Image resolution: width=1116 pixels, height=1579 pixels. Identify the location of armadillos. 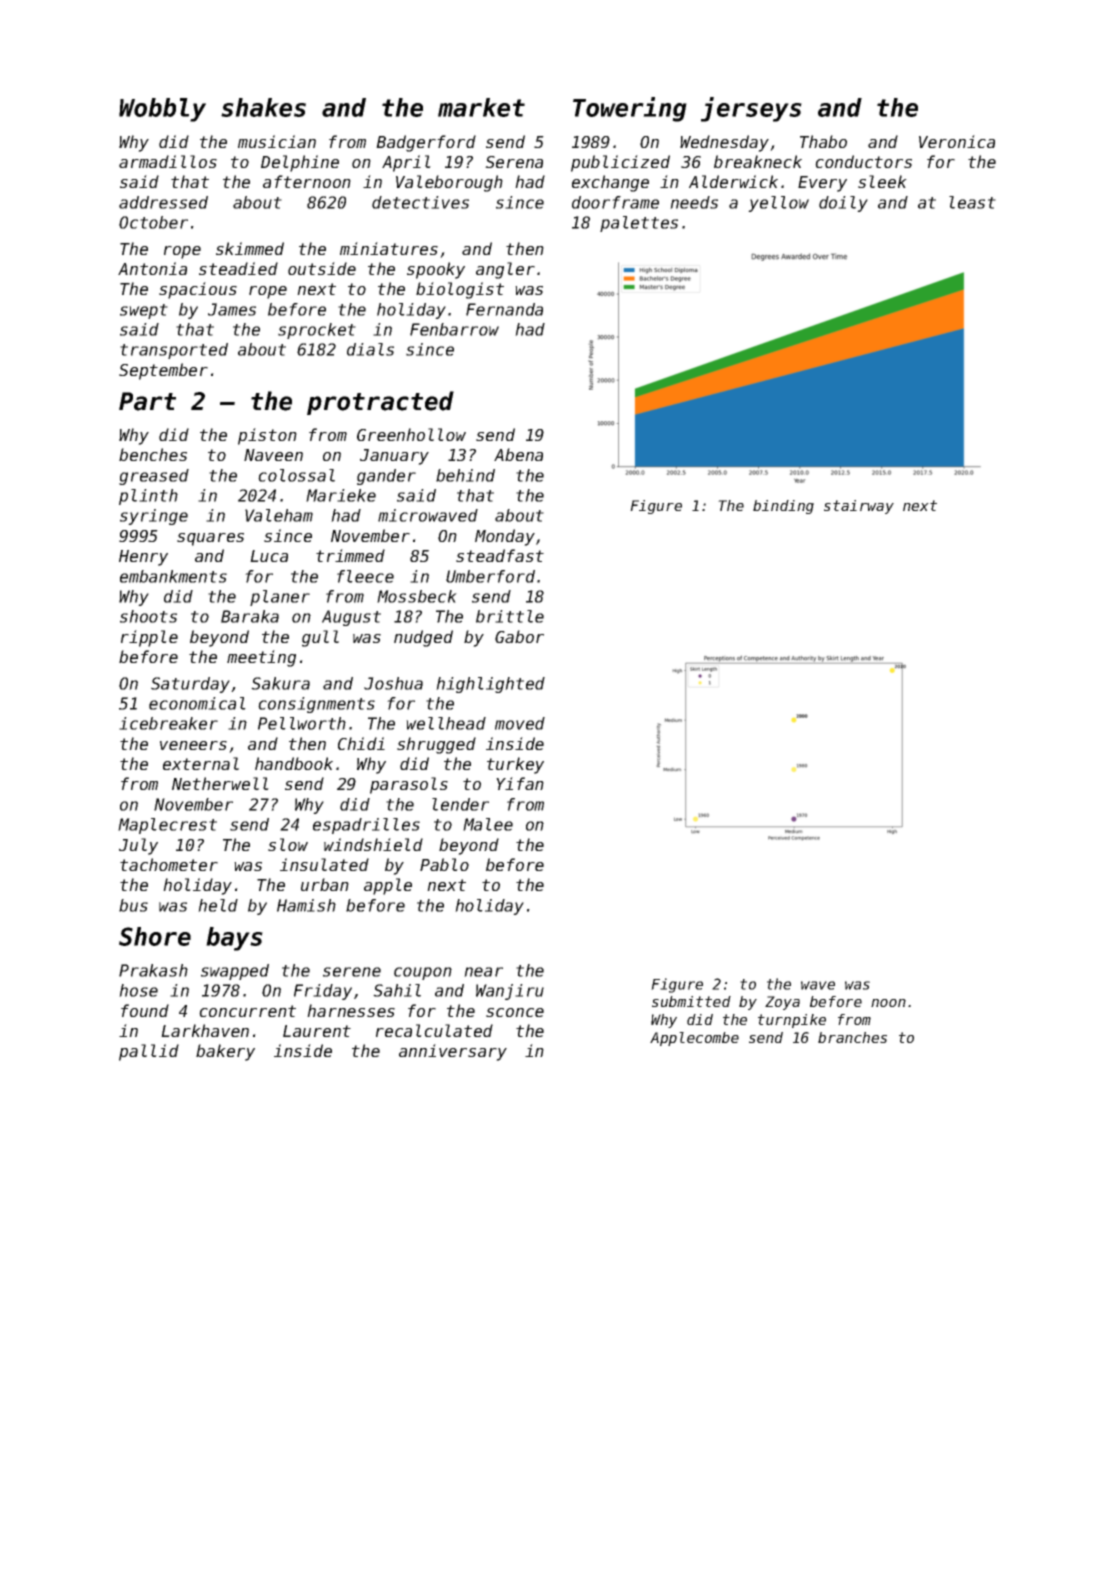
(168, 161).
